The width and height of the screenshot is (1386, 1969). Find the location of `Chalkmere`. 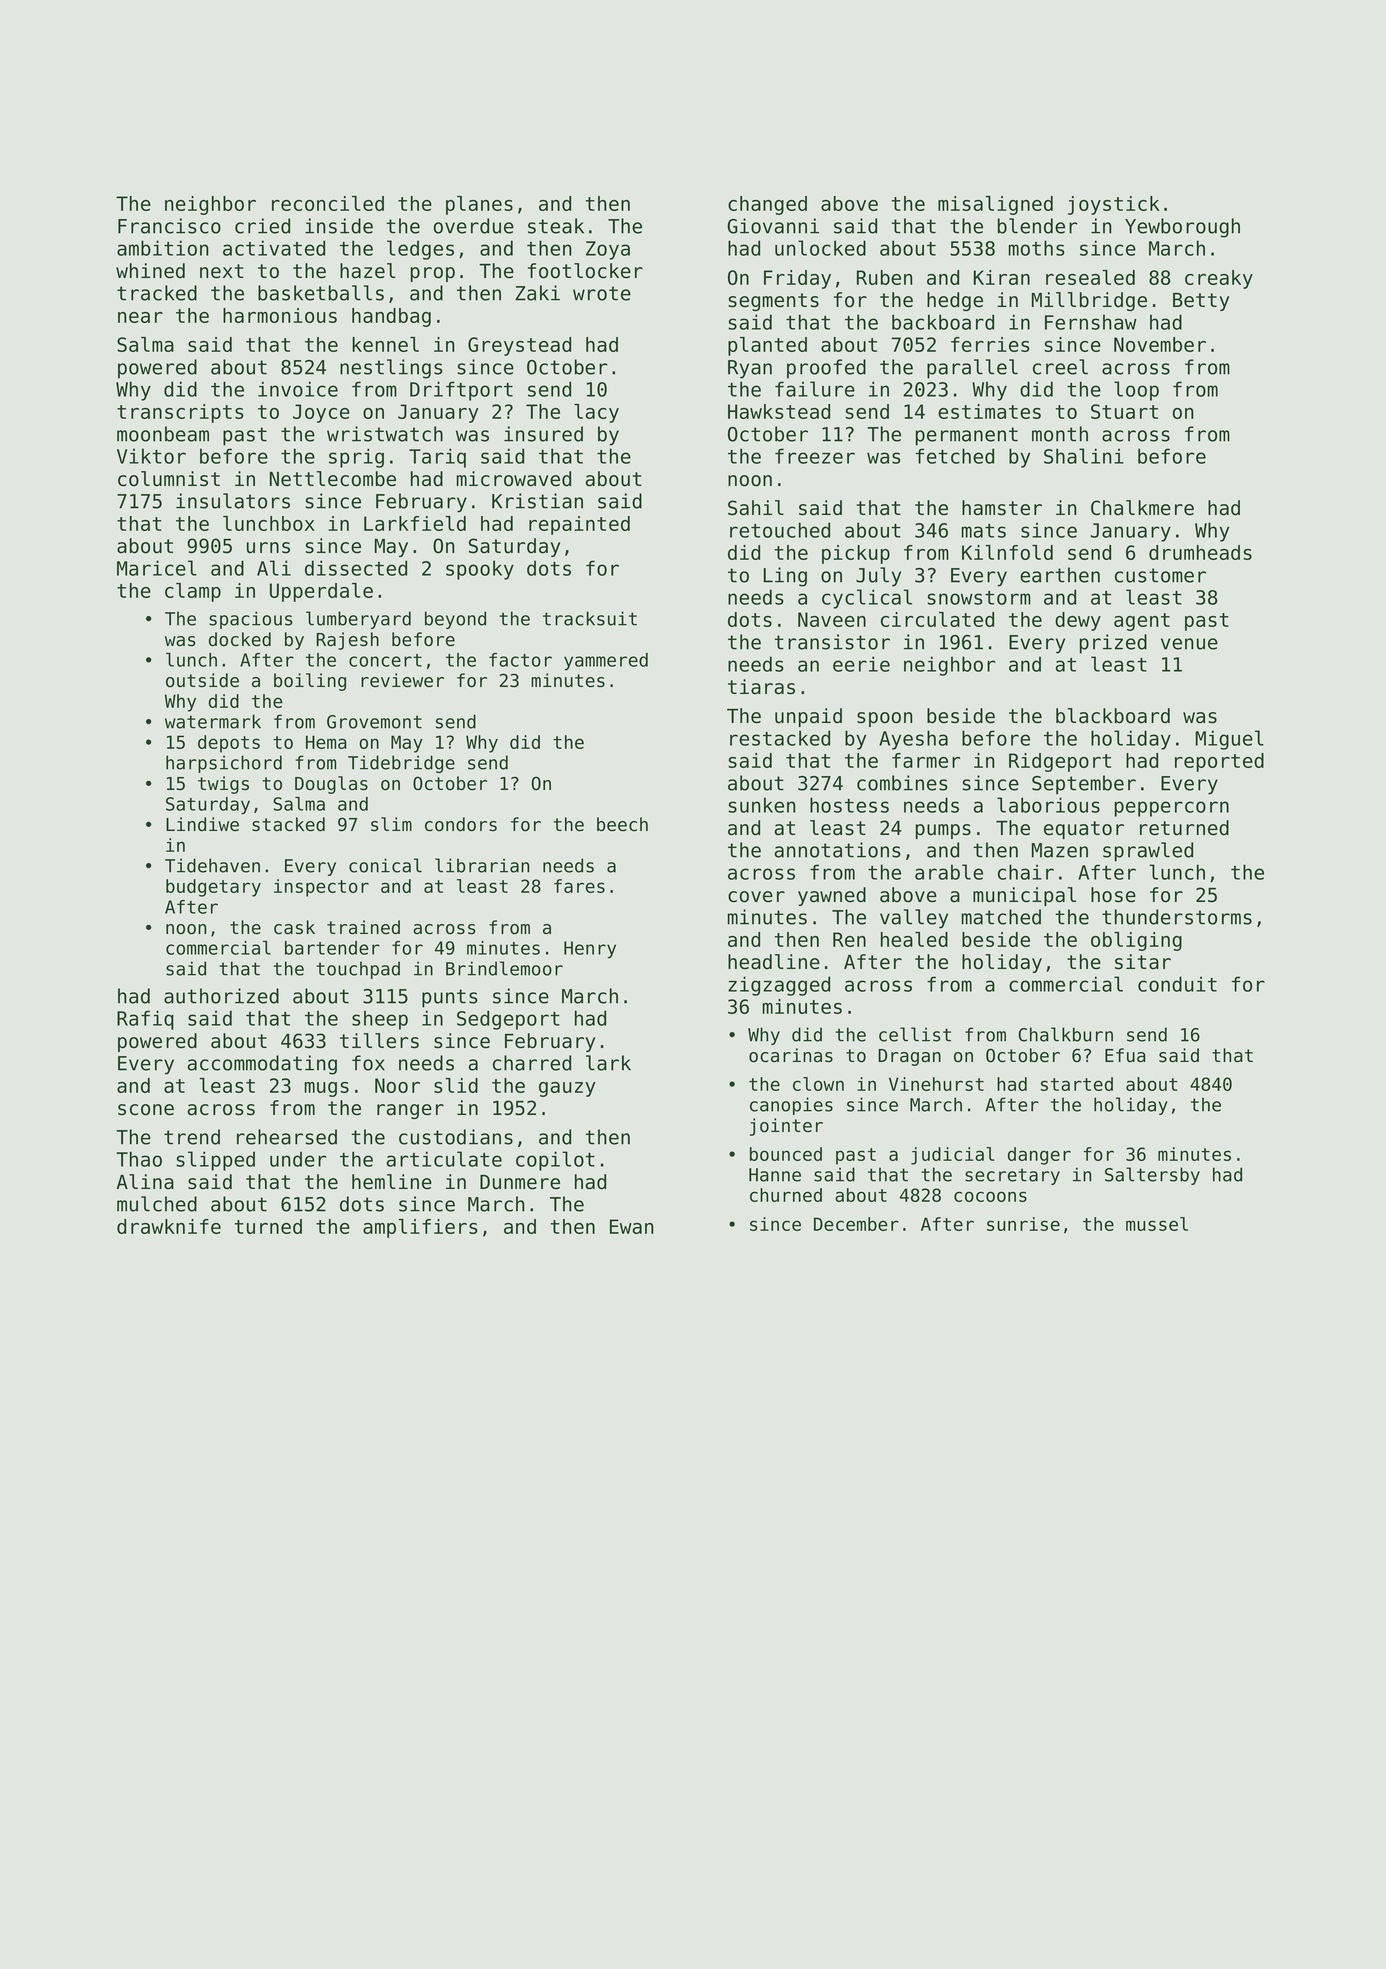

Chalkmere is located at coordinates (1142, 508).
